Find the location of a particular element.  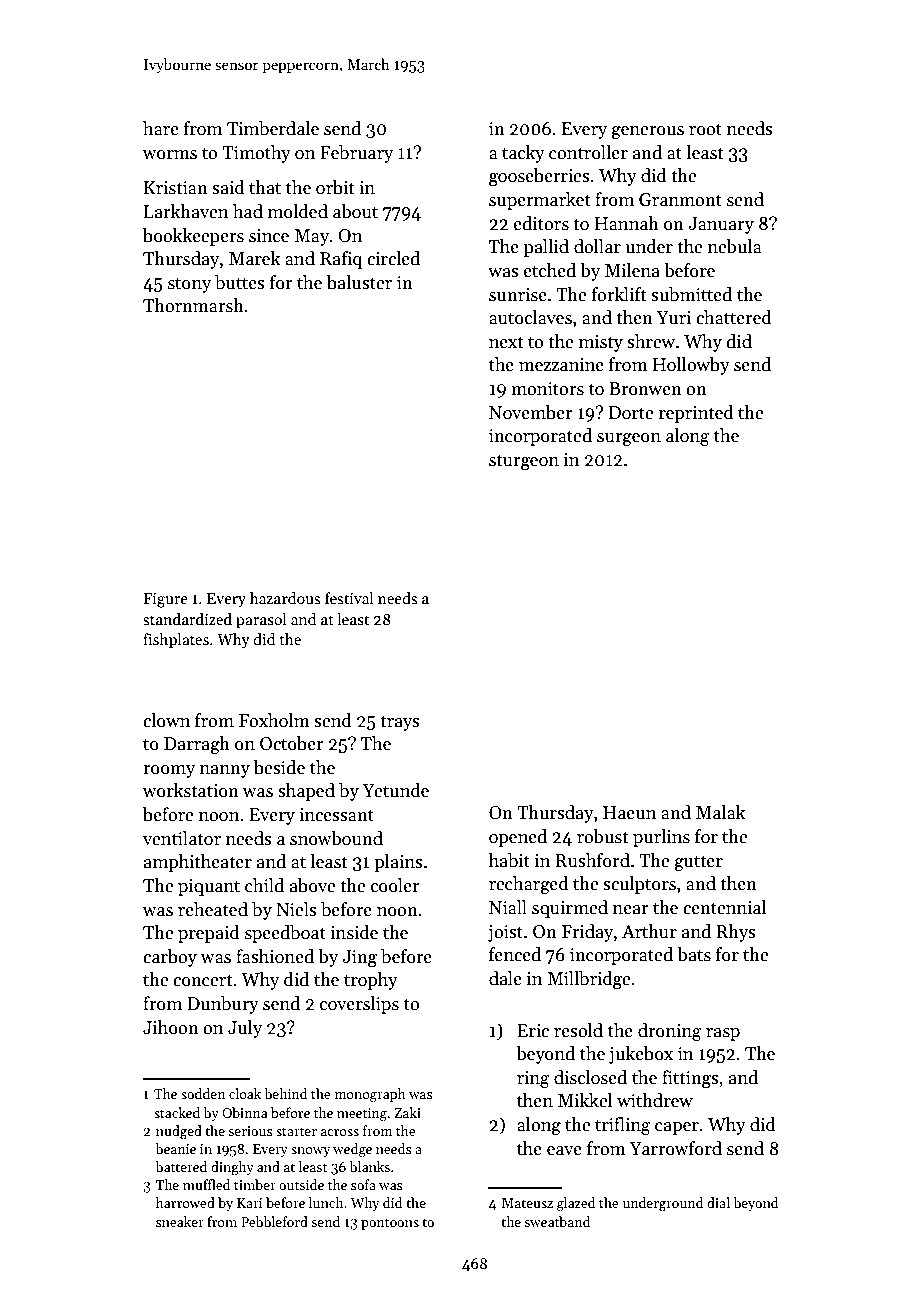

dial is located at coordinates (718, 1202).
